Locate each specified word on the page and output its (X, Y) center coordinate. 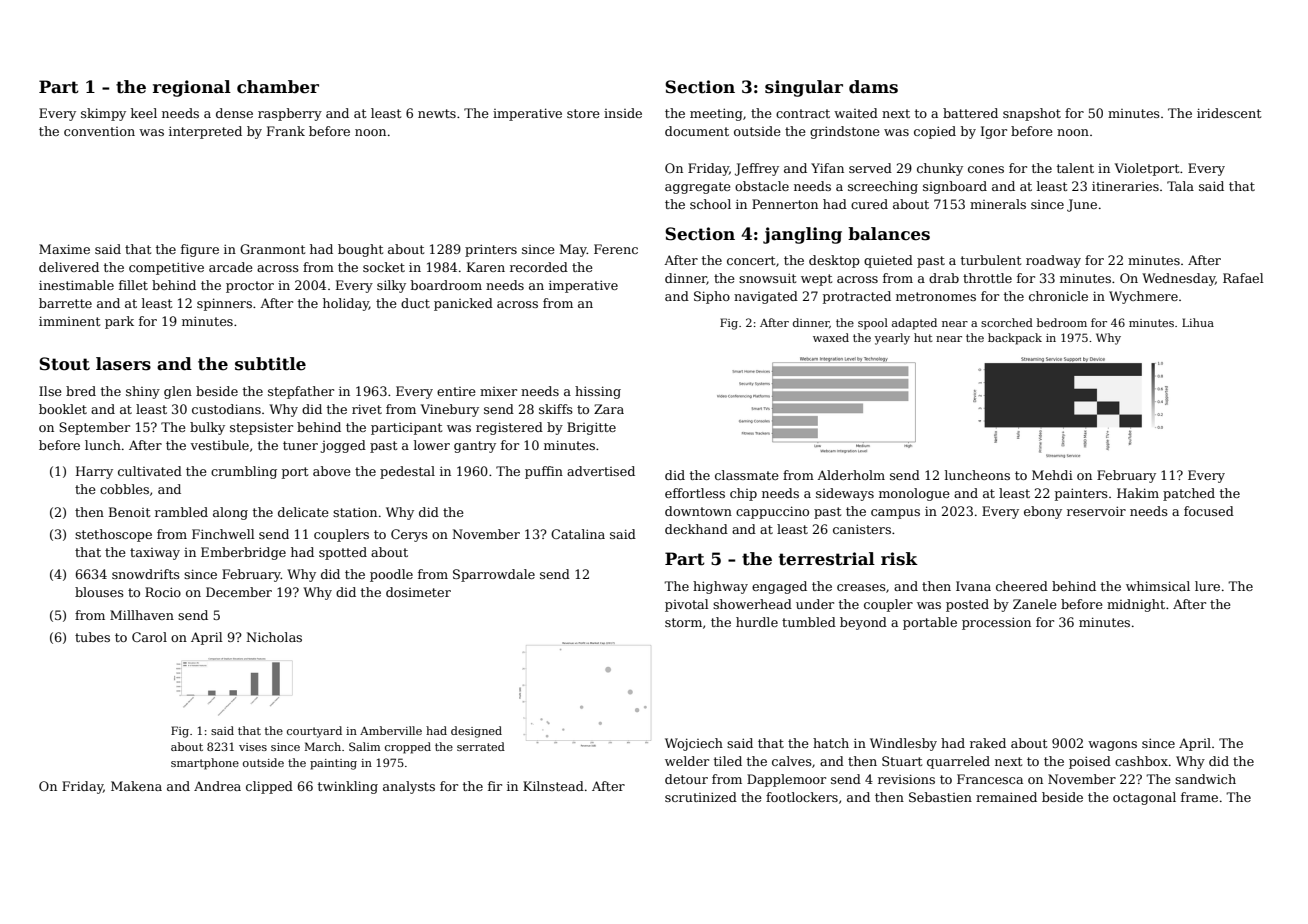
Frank (286, 131)
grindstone (845, 132)
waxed (831, 337)
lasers (123, 364)
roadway (1053, 261)
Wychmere (1143, 297)
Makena (136, 786)
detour (686, 779)
